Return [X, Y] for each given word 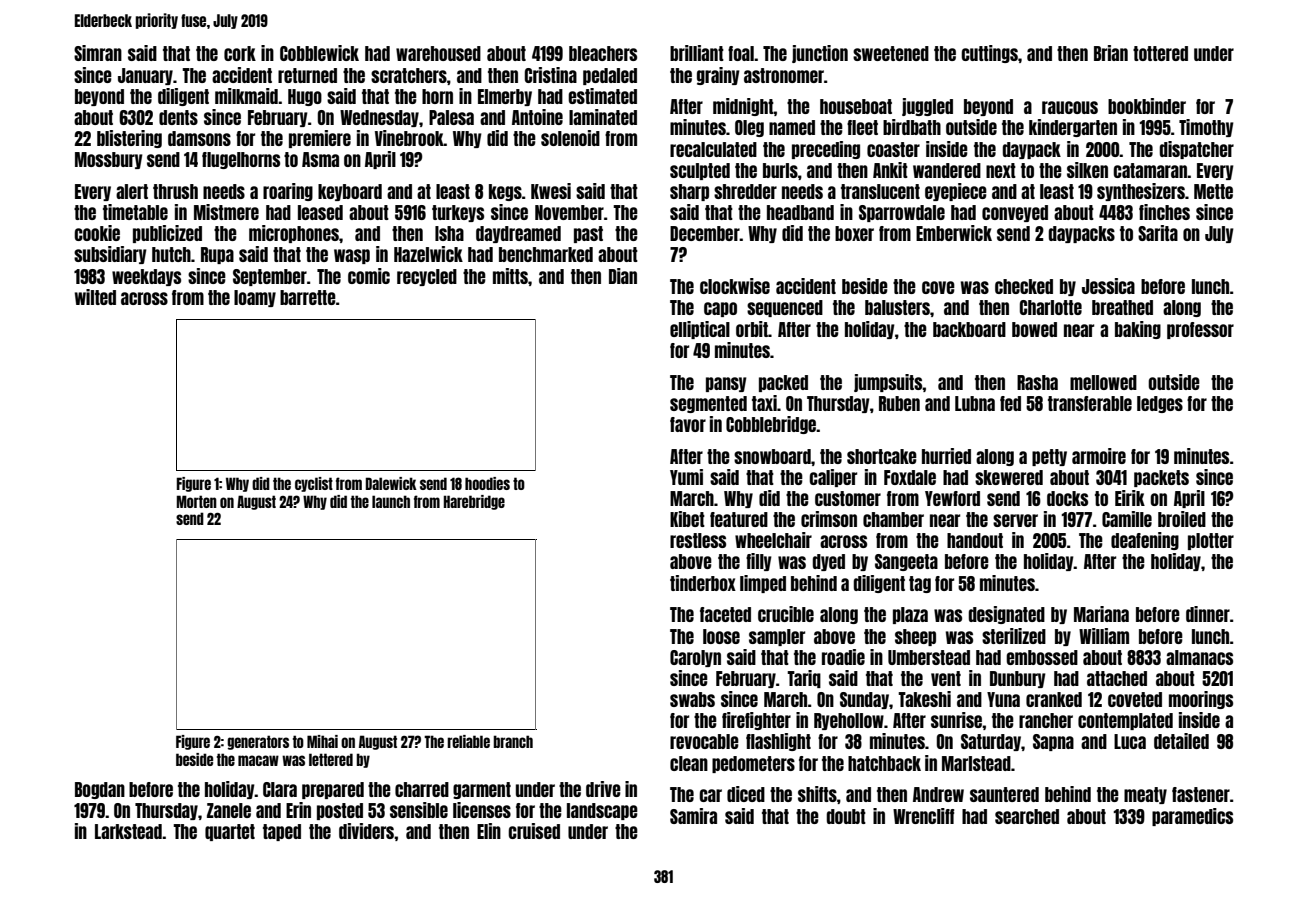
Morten [197, 501]
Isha [449, 233]
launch [391, 501]
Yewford [952, 498]
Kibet [687, 519]
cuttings [989, 54]
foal [741, 53]
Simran [98, 53]
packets [1161, 478]
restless [698, 540]
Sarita [1158, 233]
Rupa [217, 255]
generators [258, 742]
